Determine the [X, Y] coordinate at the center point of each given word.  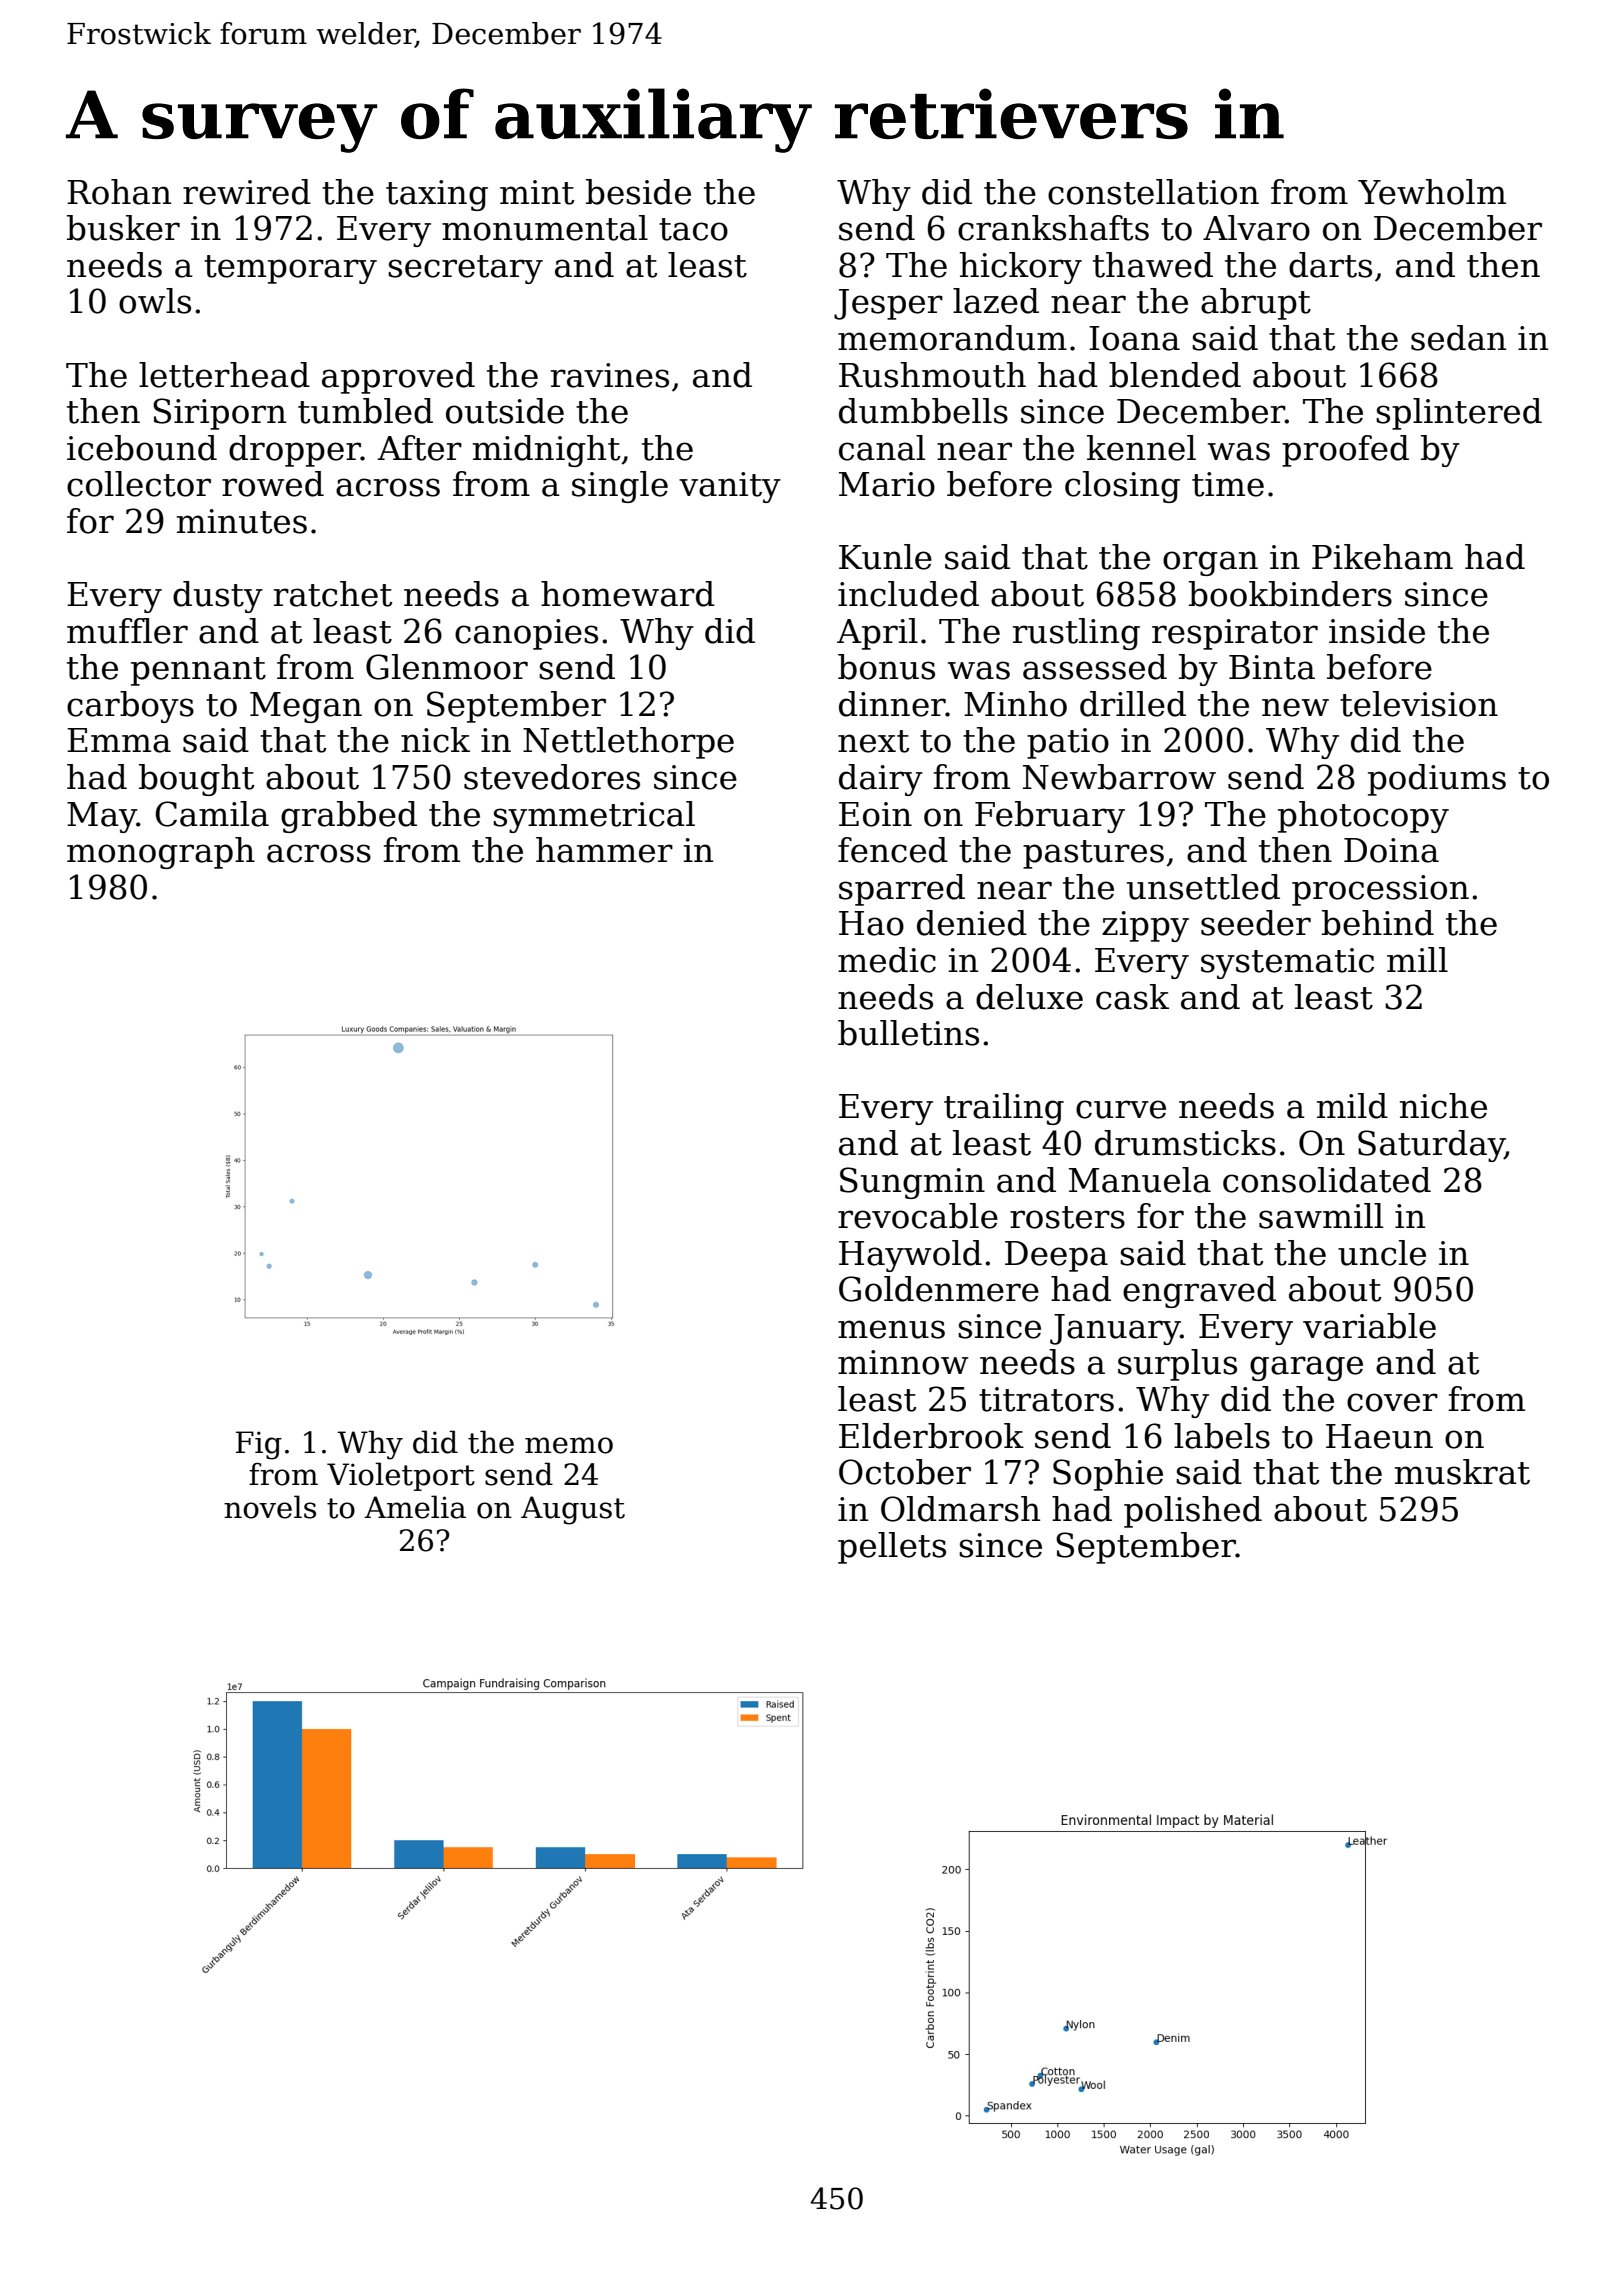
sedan [1458, 338]
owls [155, 301]
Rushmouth [932, 375]
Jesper [888, 304]
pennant [198, 671]
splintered [1459, 414]
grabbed [349, 817]
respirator [1235, 634]
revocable [918, 1216]
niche [1443, 1106]
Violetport [401, 1476]
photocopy [1363, 817]
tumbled [365, 411]
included [908, 594]
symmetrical [594, 817]
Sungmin [912, 1183]
